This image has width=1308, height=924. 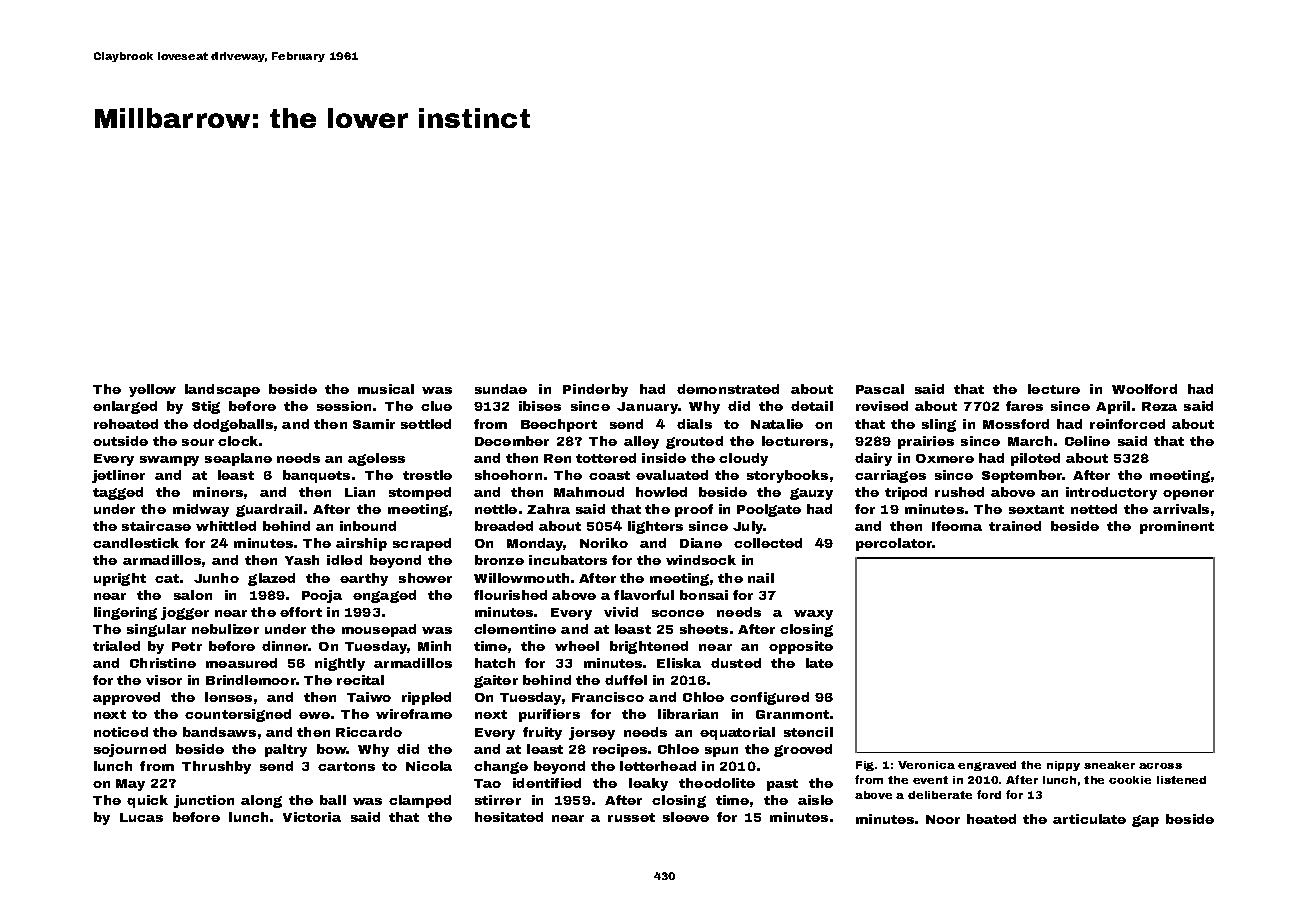 What do you see at coordinates (880, 389) in the image?
I see `Pascal` at bounding box center [880, 389].
